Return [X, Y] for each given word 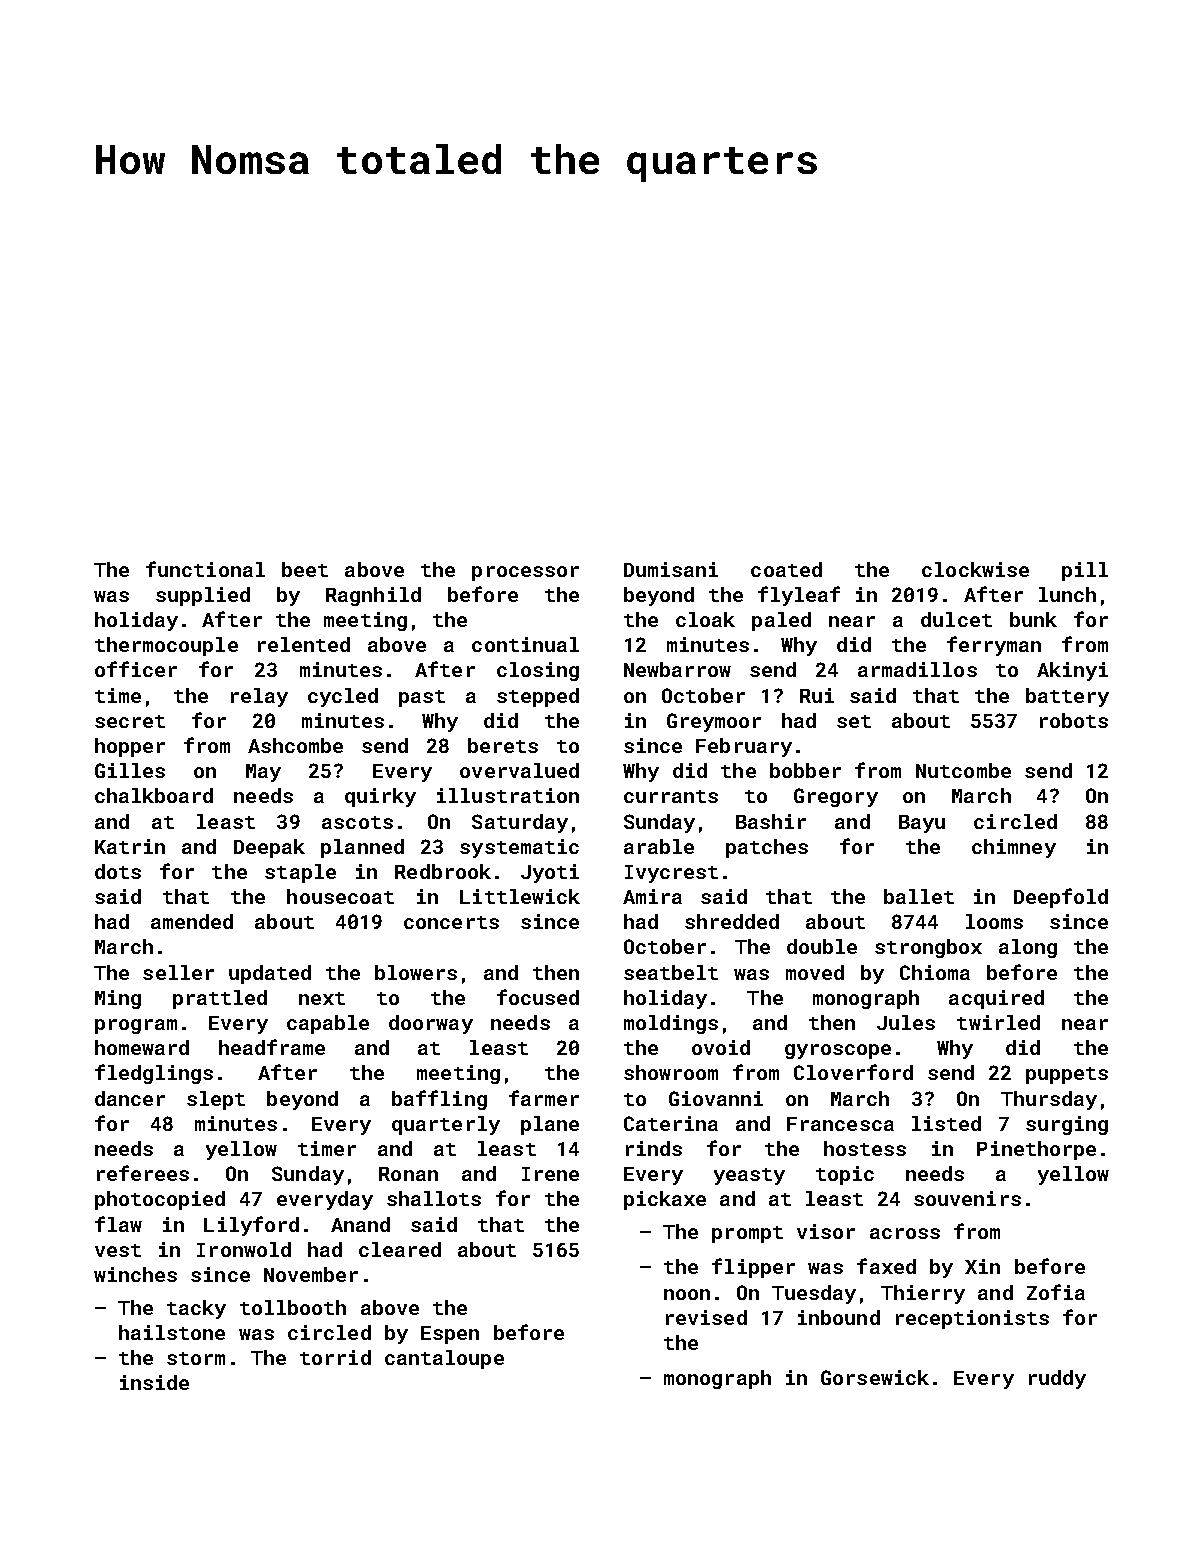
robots [1074, 720]
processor [525, 573]
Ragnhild [373, 596]
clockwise [975, 569]
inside [154, 1382]
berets [503, 745]
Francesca [840, 1124]
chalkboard [154, 795]
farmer [544, 1098]
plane [550, 1125]
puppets [1067, 1075]
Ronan [408, 1174]
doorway [431, 1024]
